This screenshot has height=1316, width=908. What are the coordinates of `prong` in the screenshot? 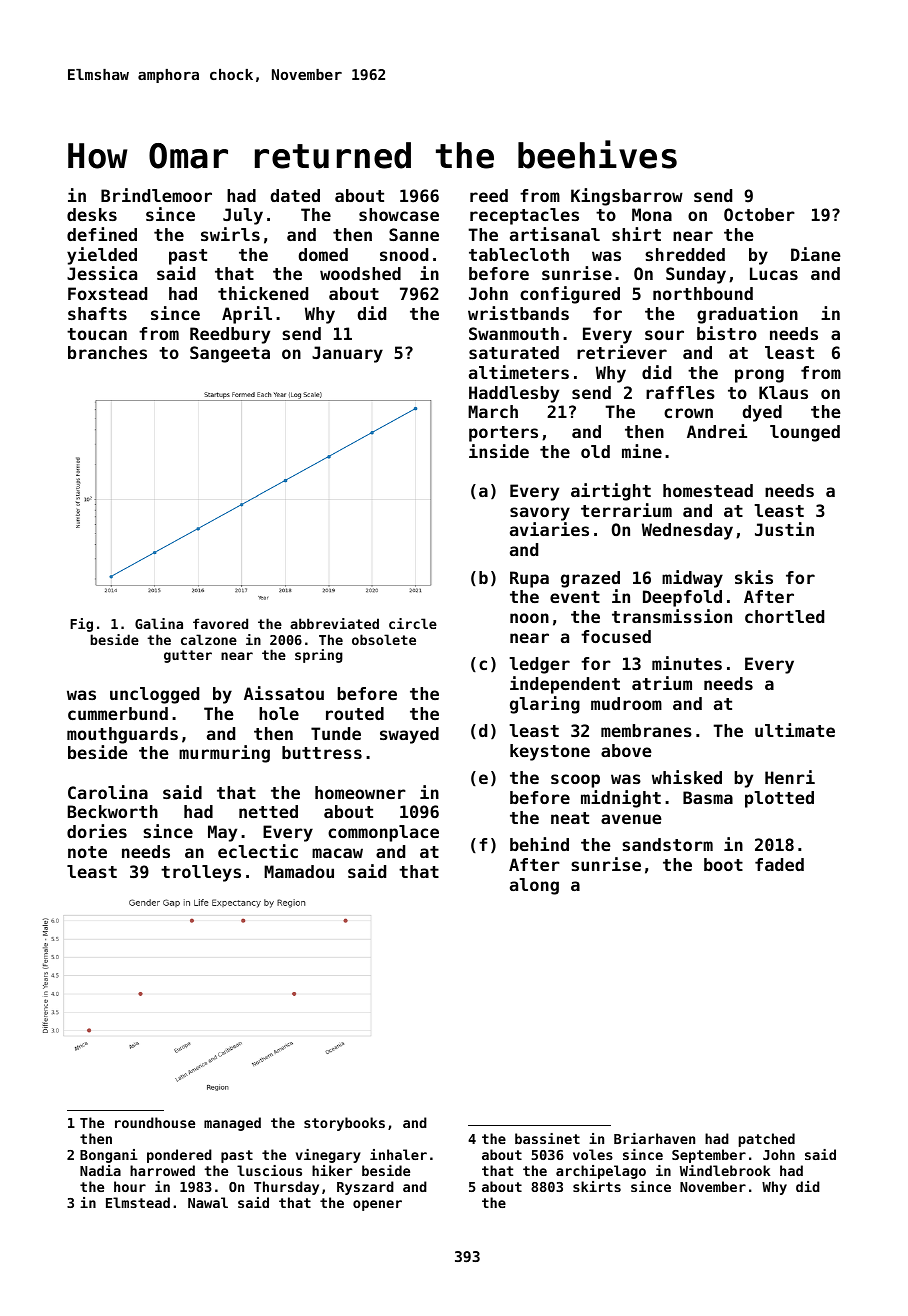 It's located at (759, 376).
